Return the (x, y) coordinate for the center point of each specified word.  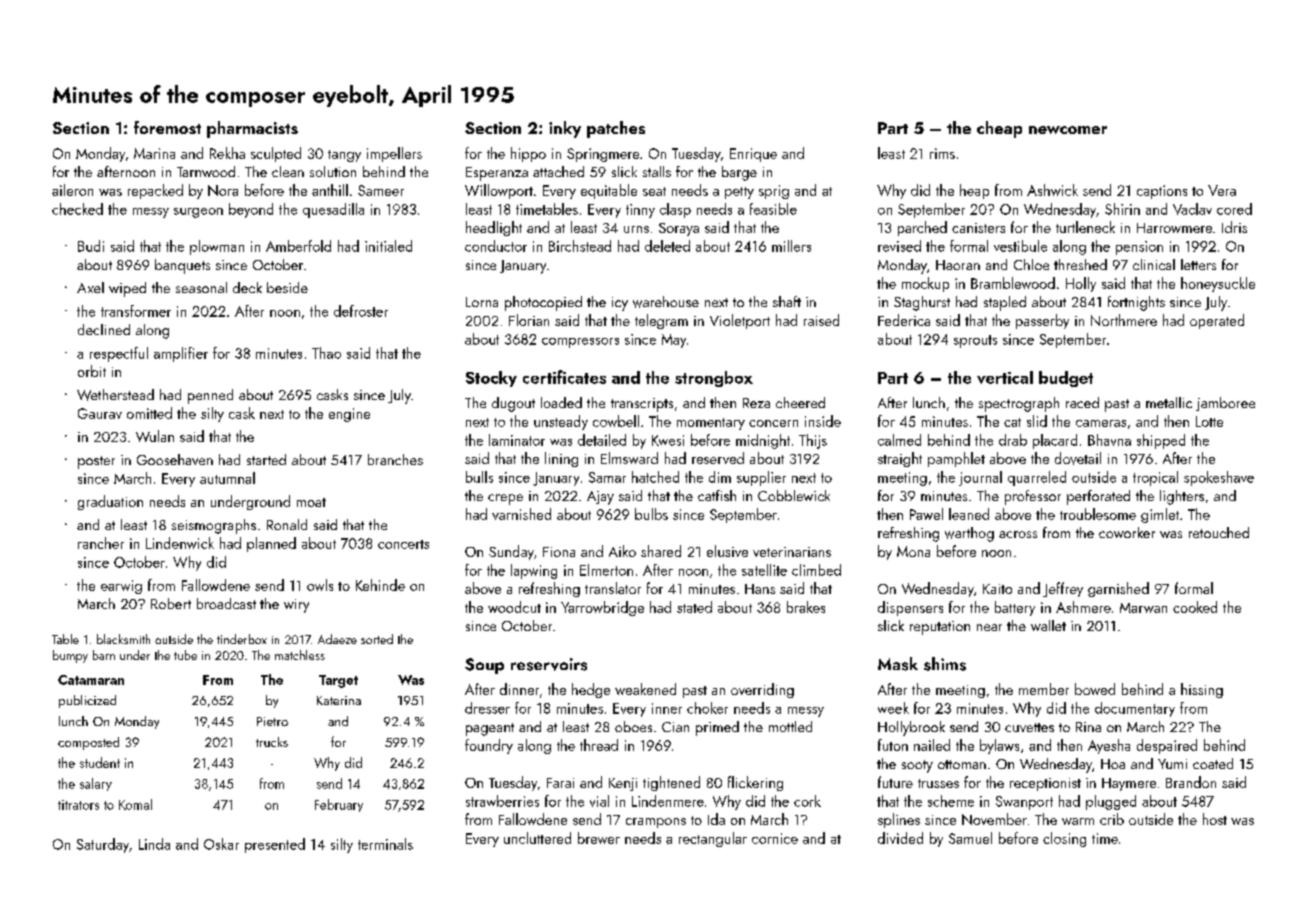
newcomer (1068, 130)
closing (1064, 839)
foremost (167, 127)
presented (275, 845)
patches (616, 129)
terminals (385, 844)
